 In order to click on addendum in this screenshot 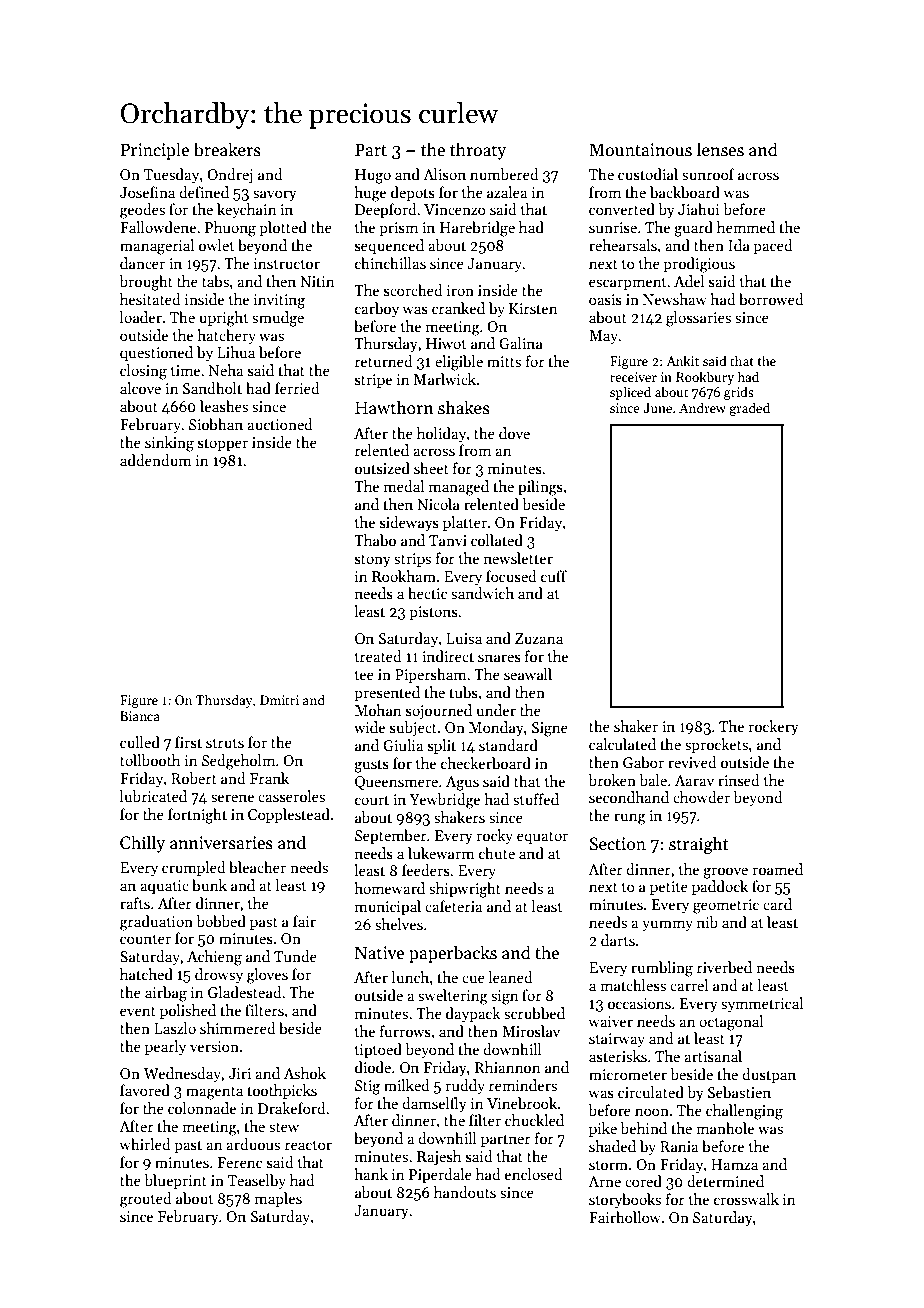, I will do `click(156, 460)`.
